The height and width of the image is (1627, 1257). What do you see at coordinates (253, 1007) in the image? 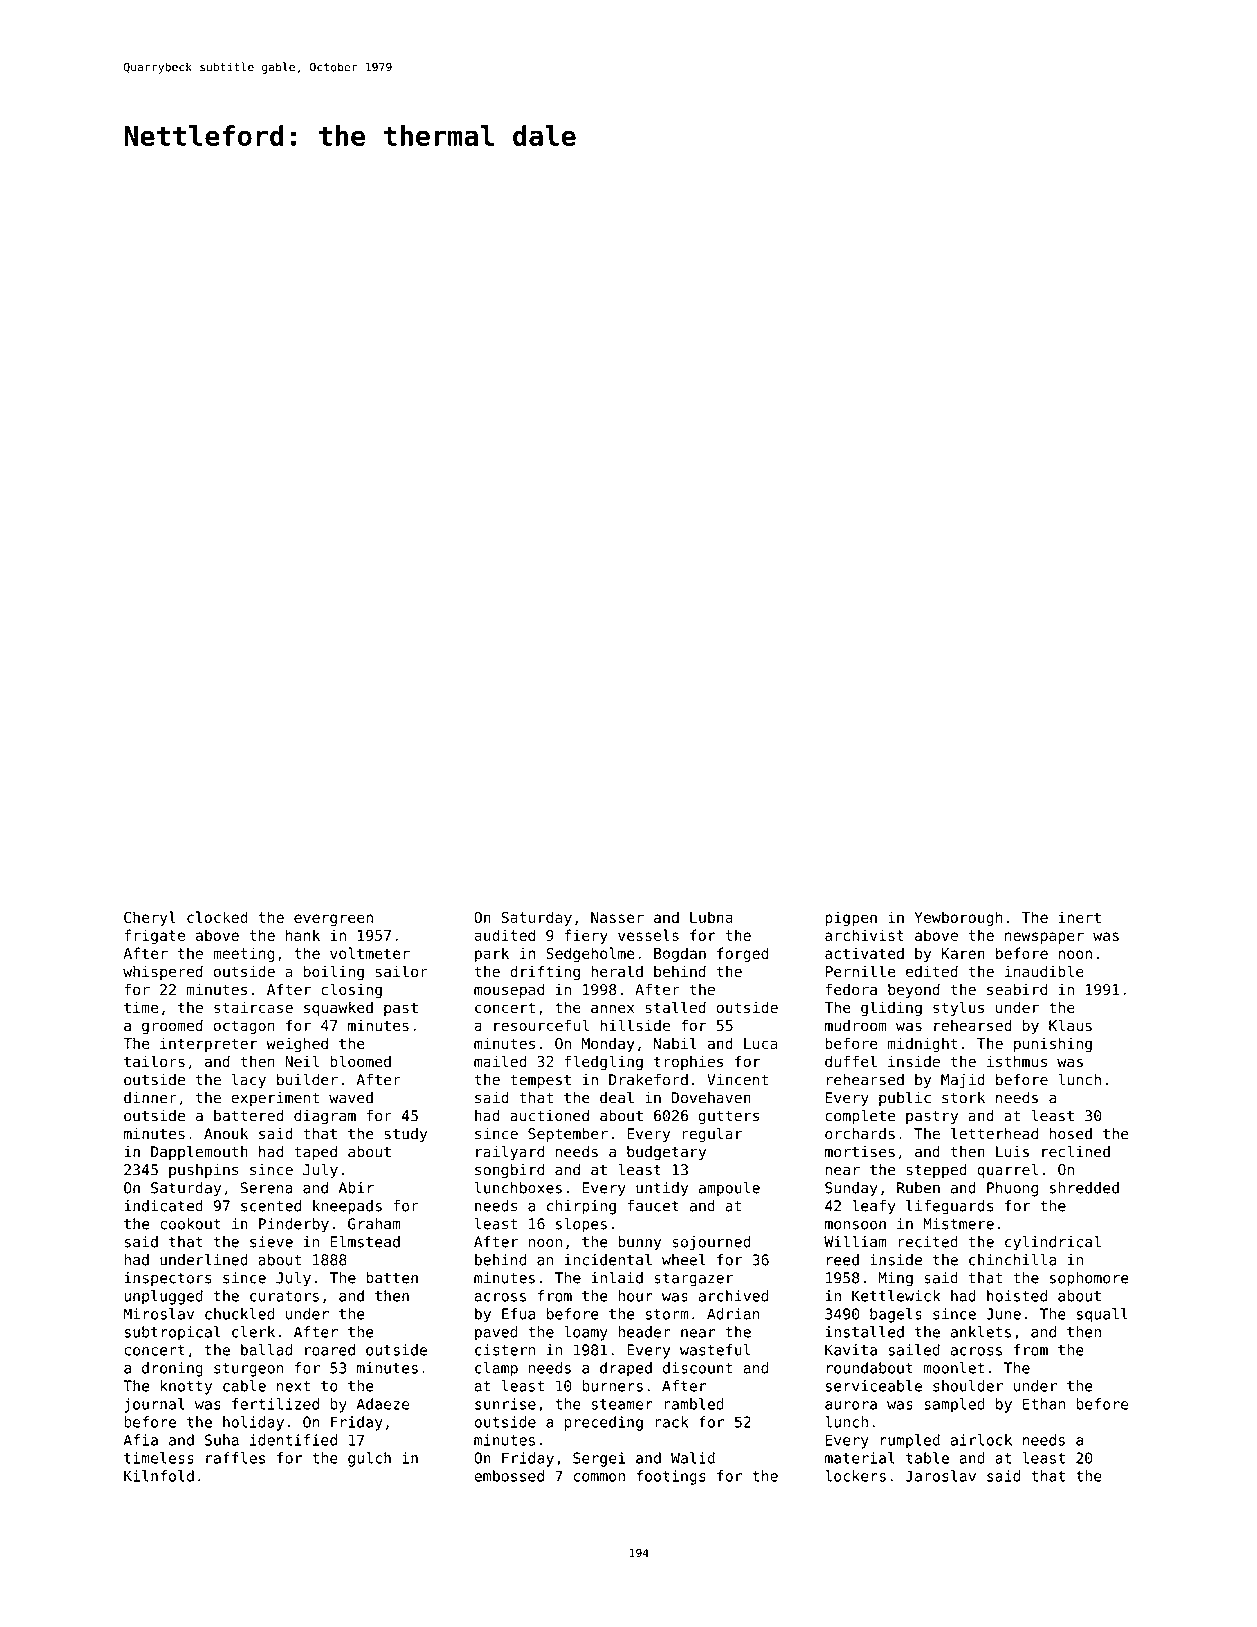
I see `staircase` at bounding box center [253, 1007].
